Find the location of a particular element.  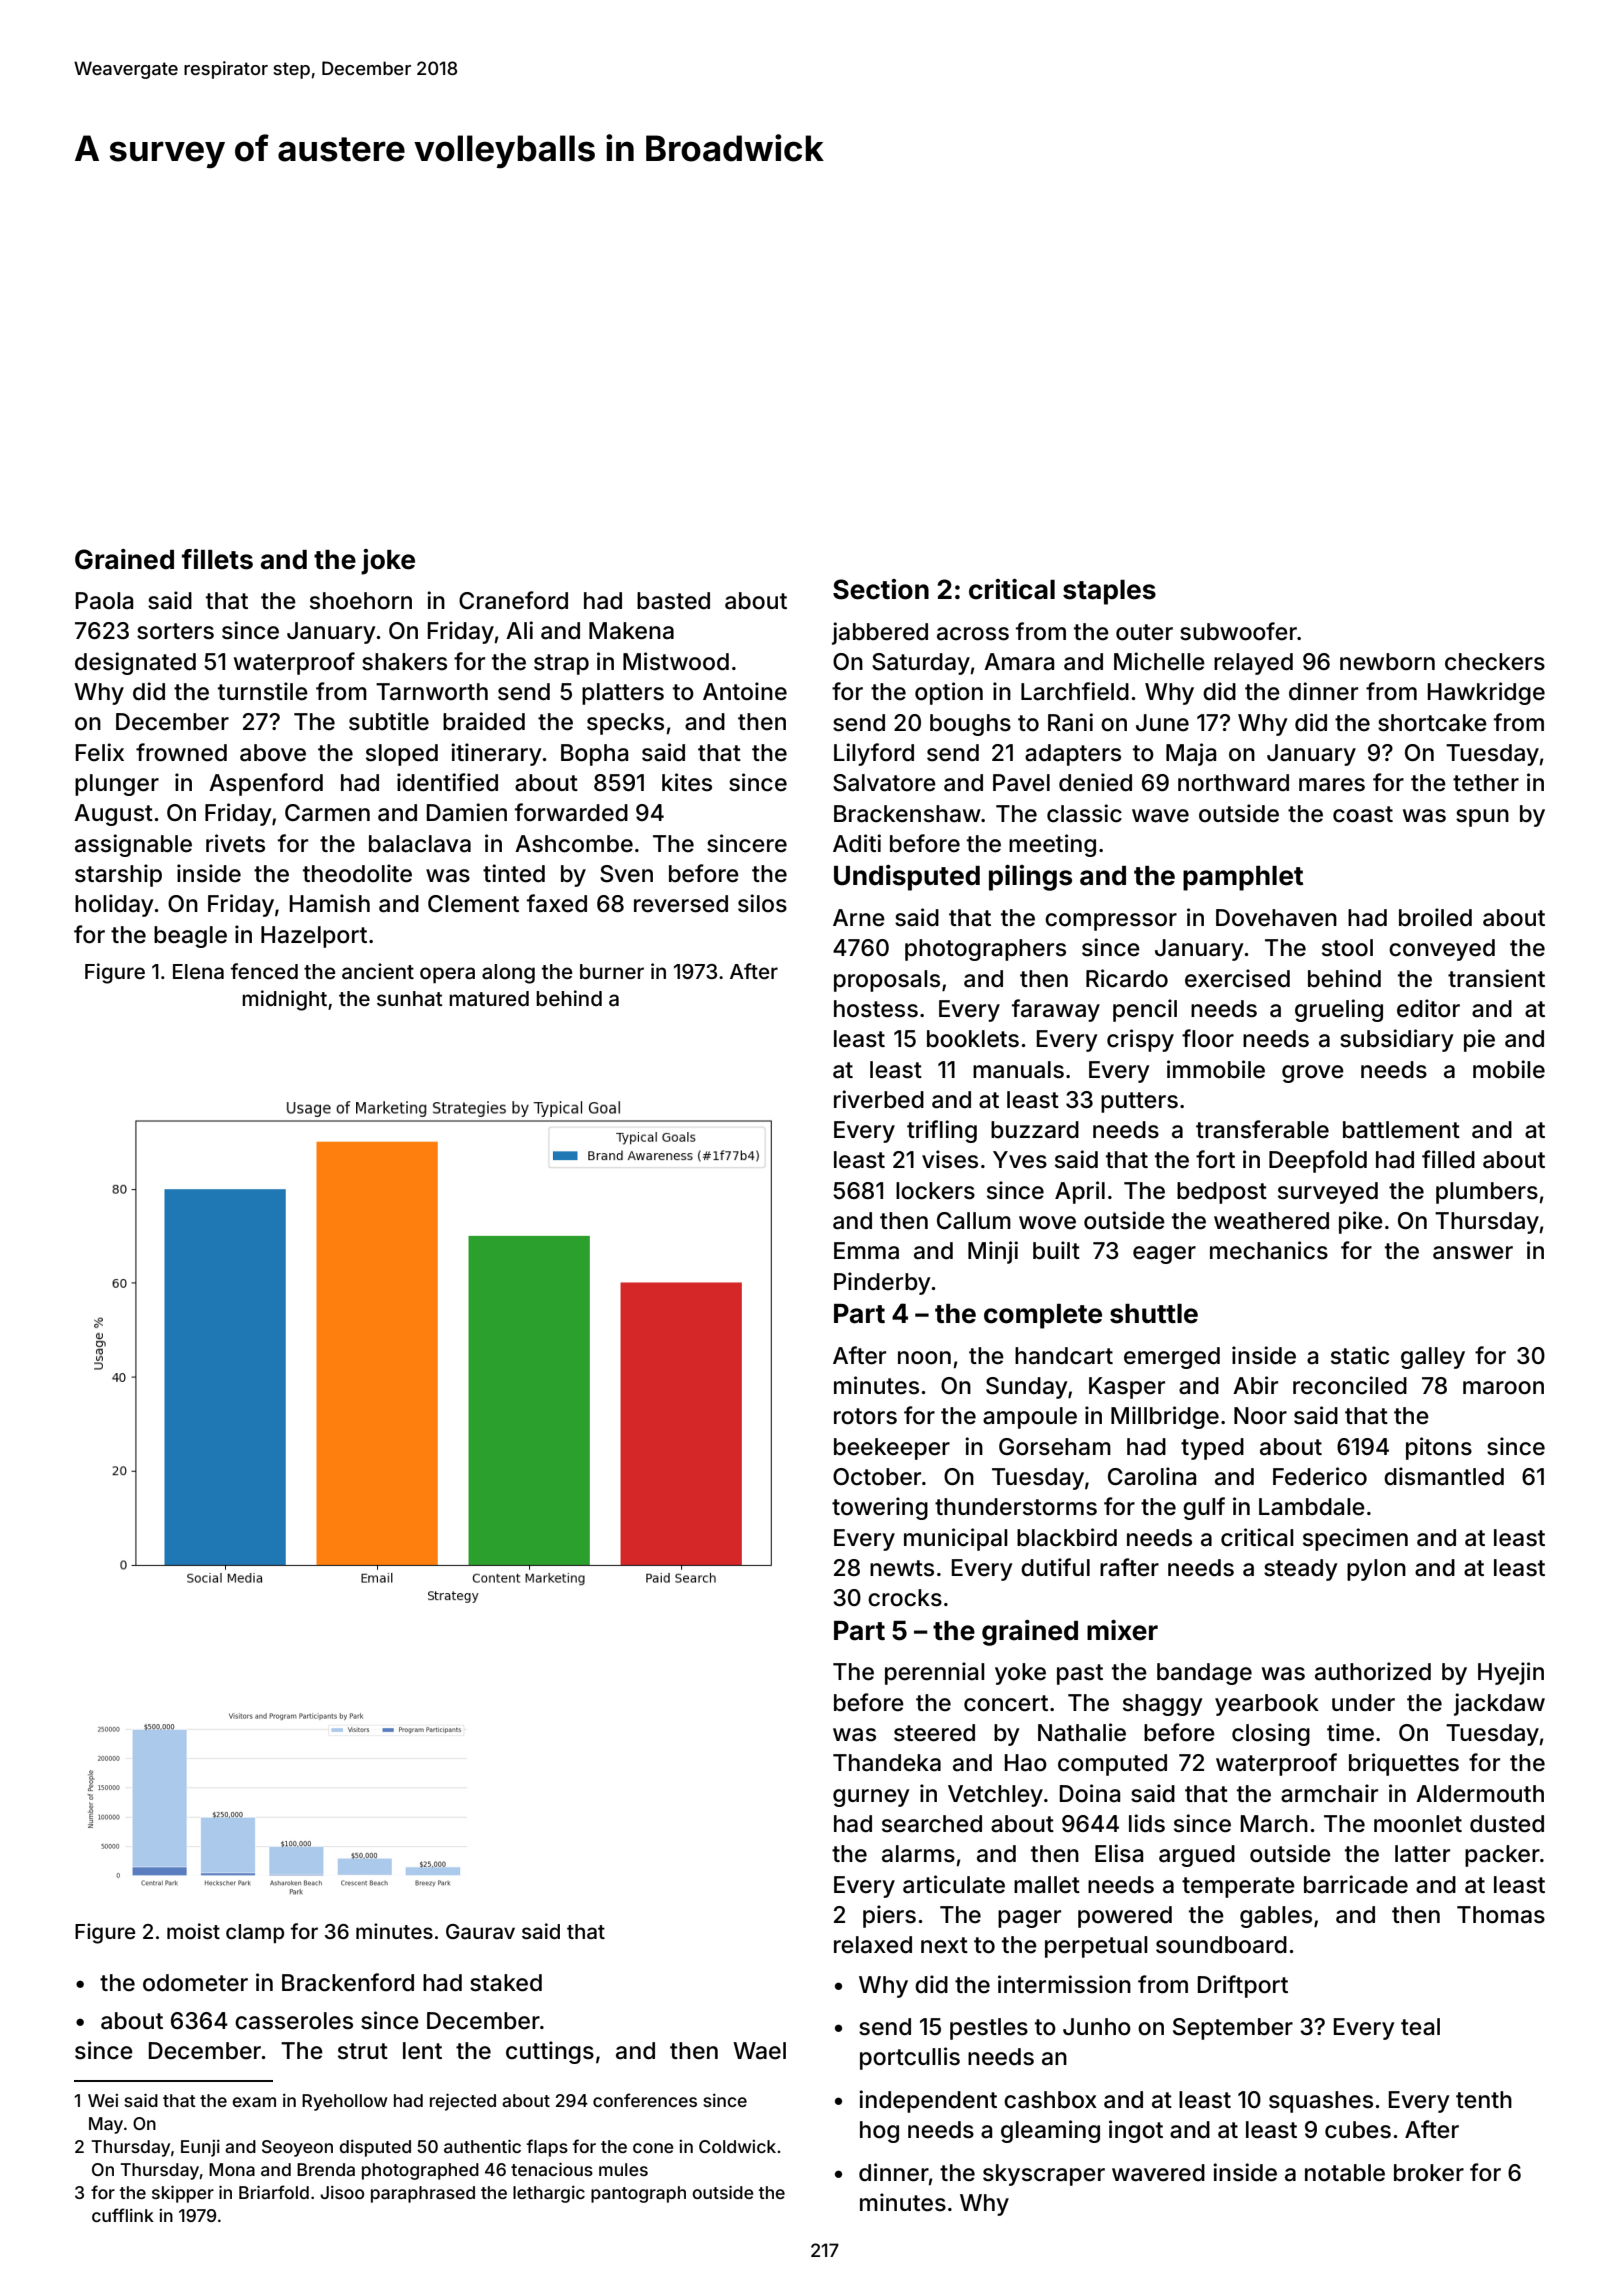

Aspenford is located at coordinates (266, 784).
